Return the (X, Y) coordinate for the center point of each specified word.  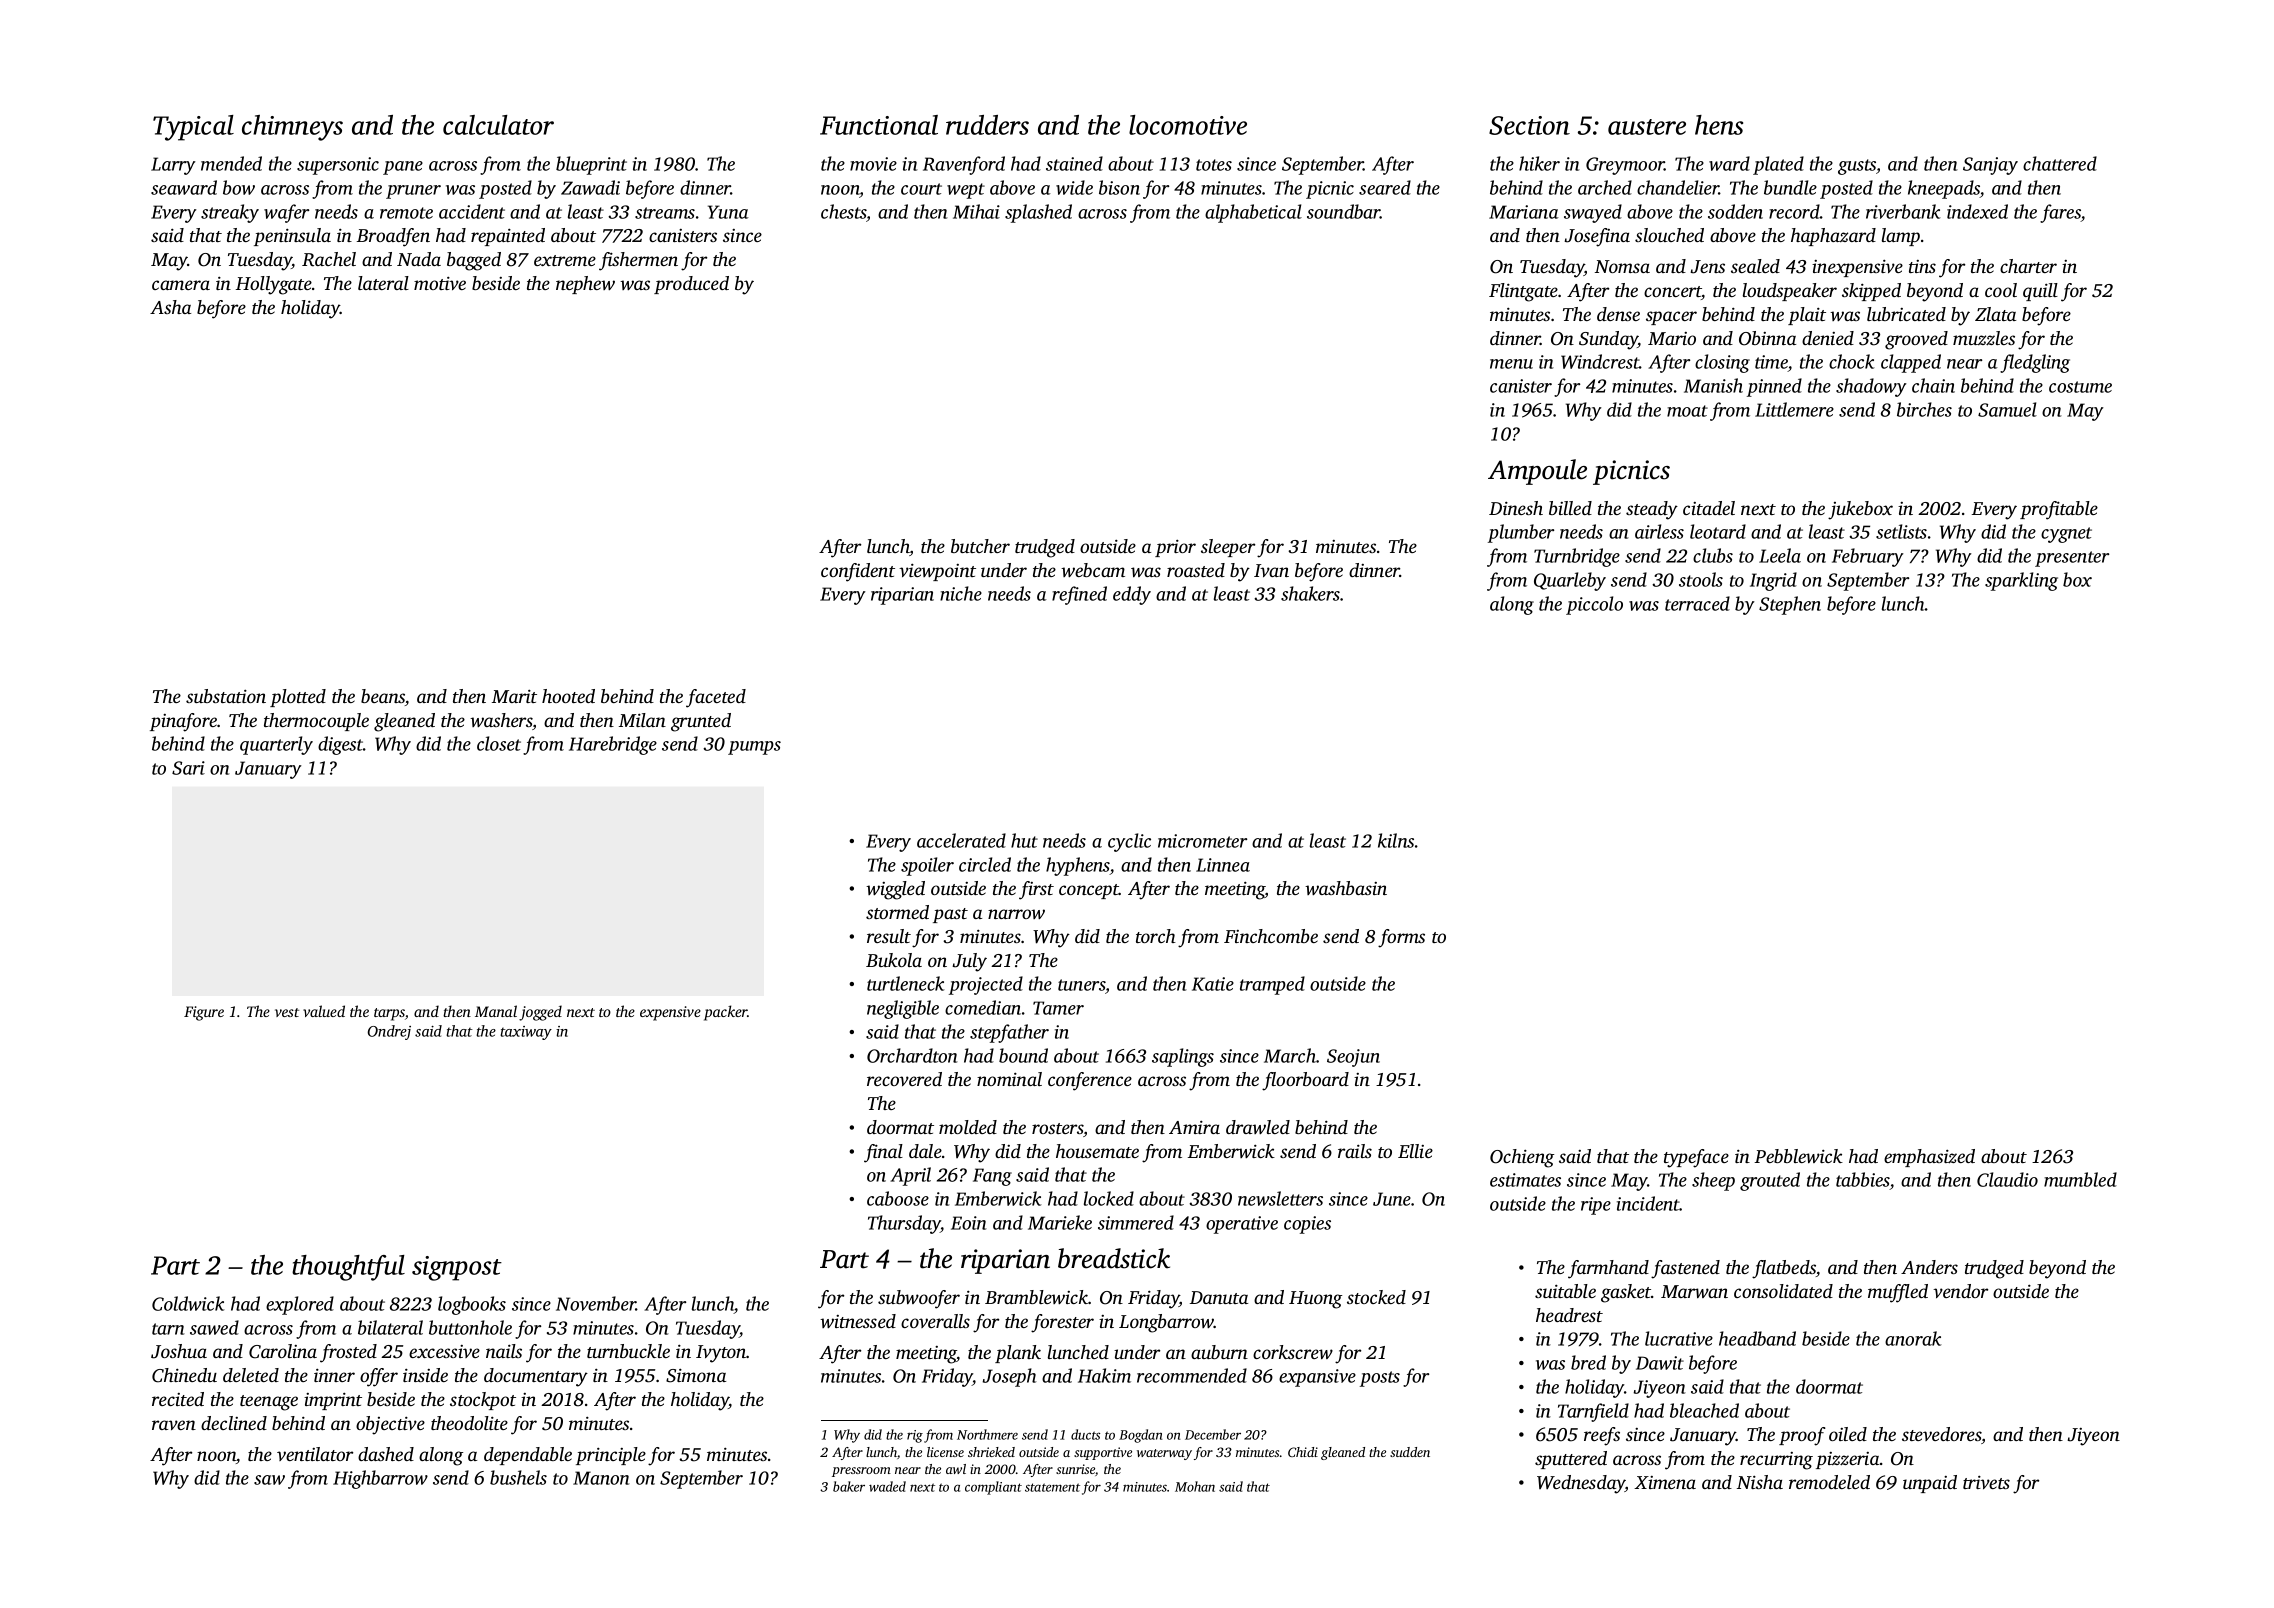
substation (226, 696)
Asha (170, 307)
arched (1605, 187)
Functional (879, 125)
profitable (2059, 510)
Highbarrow (380, 1479)
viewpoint (937, 572)
